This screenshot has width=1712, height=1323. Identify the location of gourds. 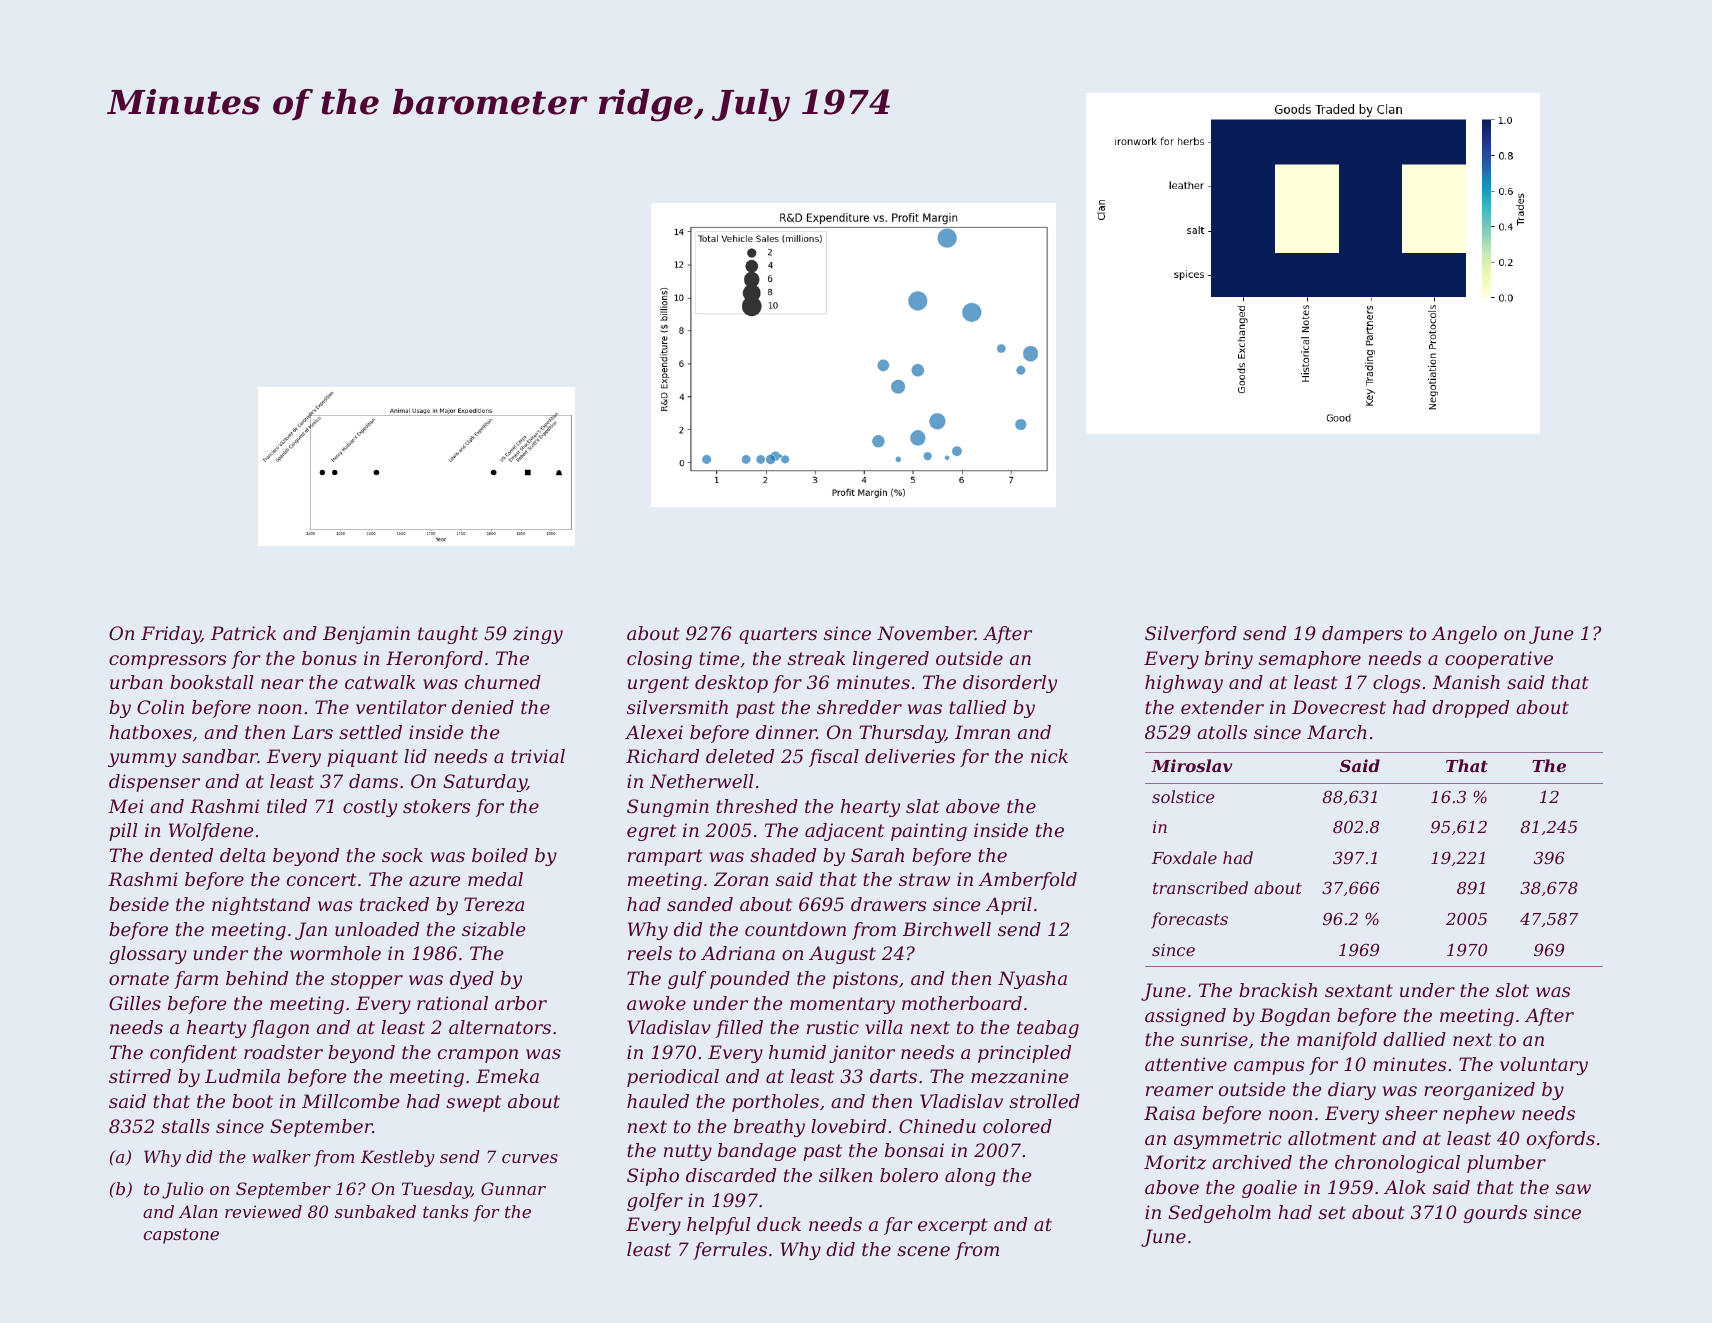
(1495, 1214).
